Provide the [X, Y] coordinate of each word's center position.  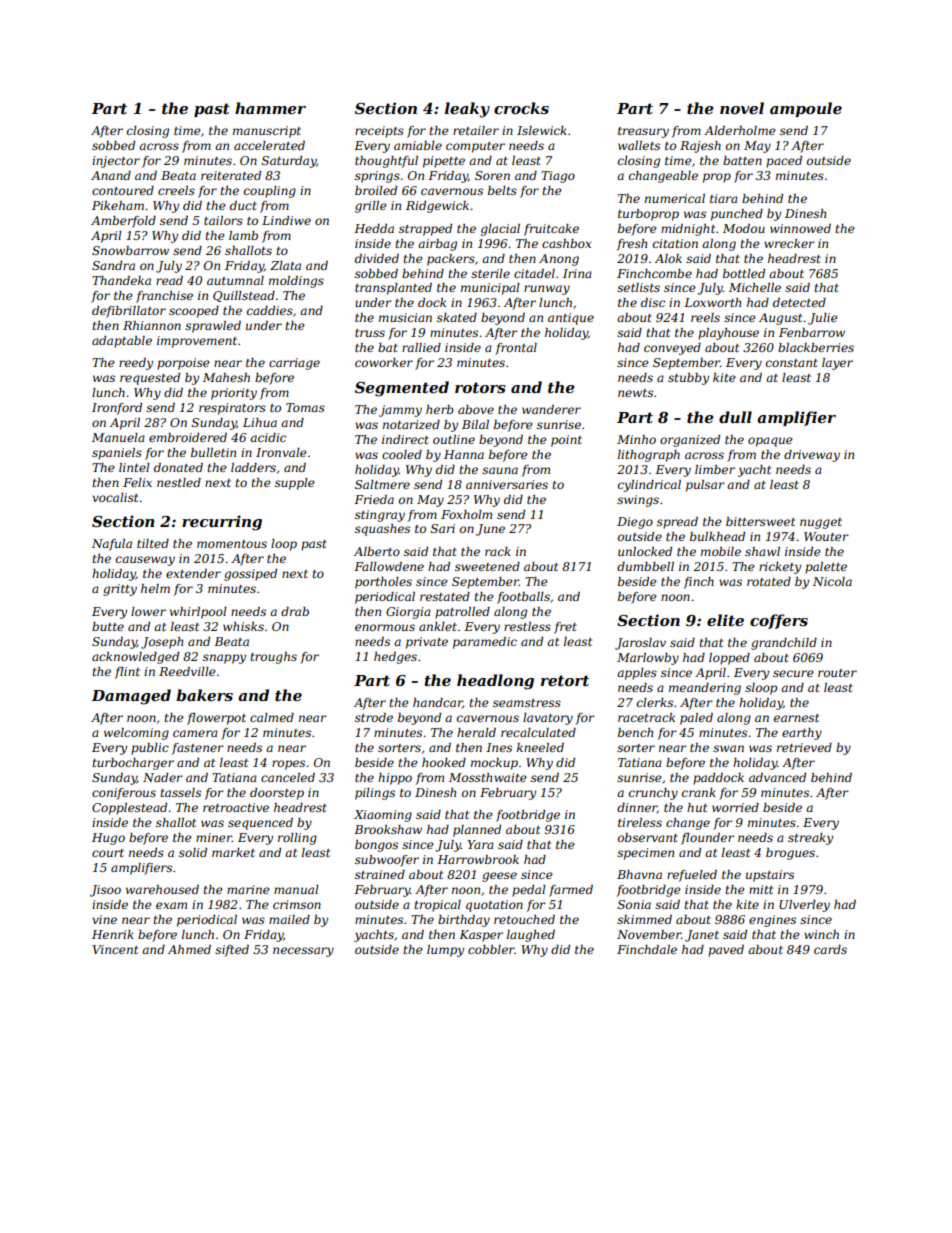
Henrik [113, 934]
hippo [395, 779]
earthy [802, 734]
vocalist [115, 497]
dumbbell [645, 566]
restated [445, 596]
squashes [382, 530]
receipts [379, 132]
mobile [721, 551]
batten [742, 160]
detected [799, 302]
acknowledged [135, 658]
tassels [180, 792]
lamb [243, 235]
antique [571, 319]
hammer [270, 108]
